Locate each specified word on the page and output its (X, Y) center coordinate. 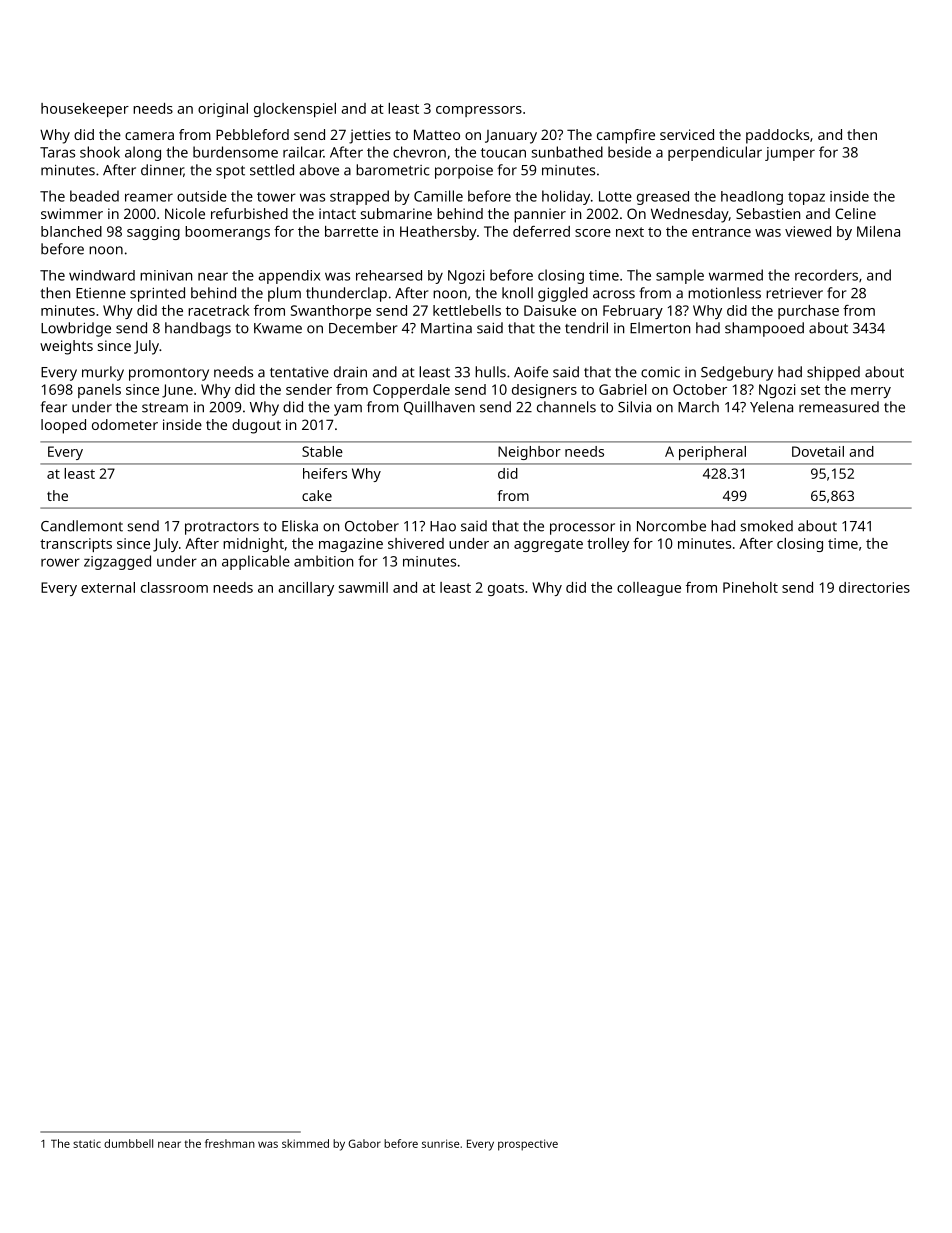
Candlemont (82, 526)
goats (506, 589)
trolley (608, 545)
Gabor (364, 1143)
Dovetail (818, 451)
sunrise (440, 1143)
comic (660, 372)
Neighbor (529, 453)
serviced (687, 134)
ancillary (306, 589)
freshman (230, 1143)
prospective (528, 1145)
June (177, 391)
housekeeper (85, 110)
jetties (370, 136)
